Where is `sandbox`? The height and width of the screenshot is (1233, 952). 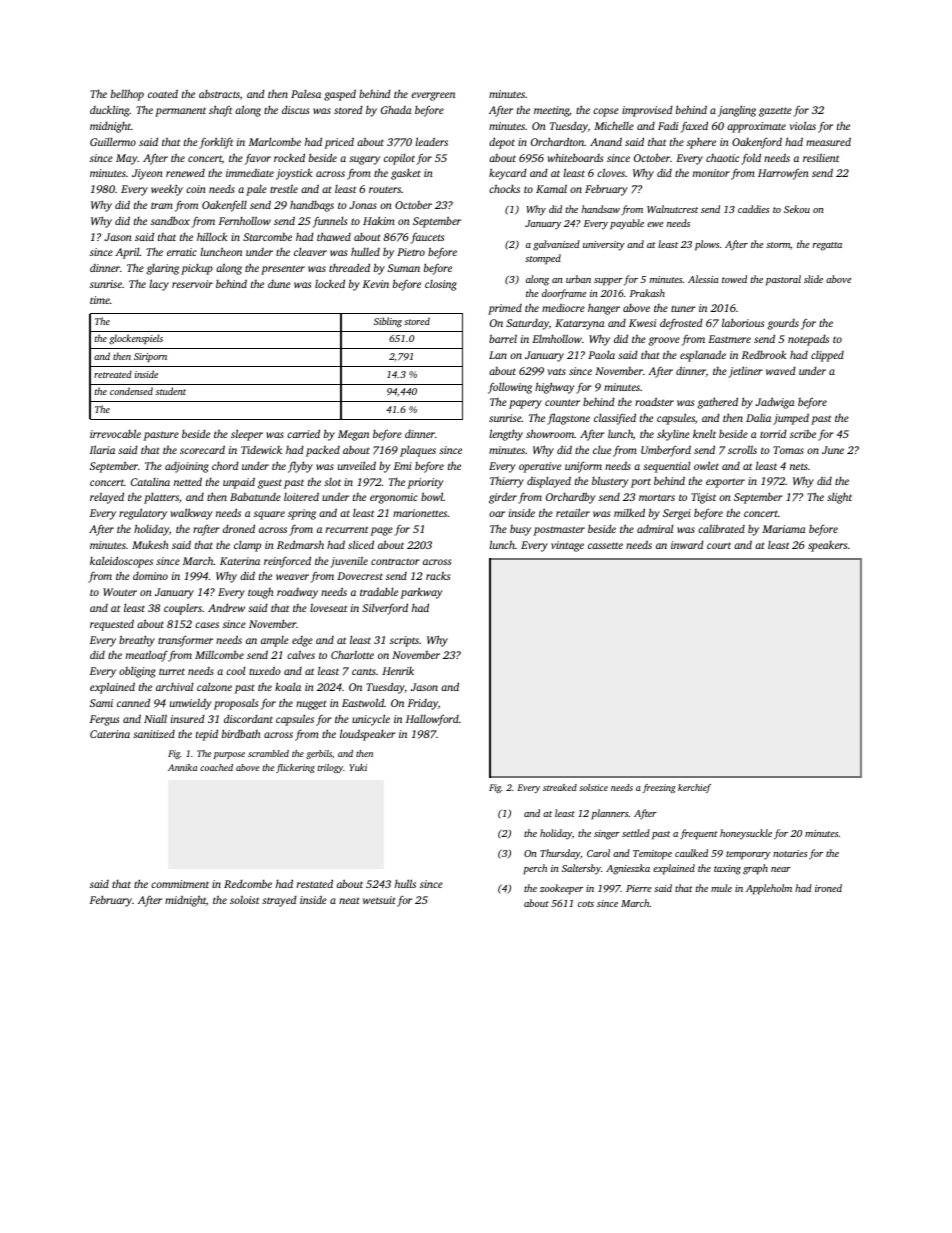
sandbox is located at coordinates (170, 220).
